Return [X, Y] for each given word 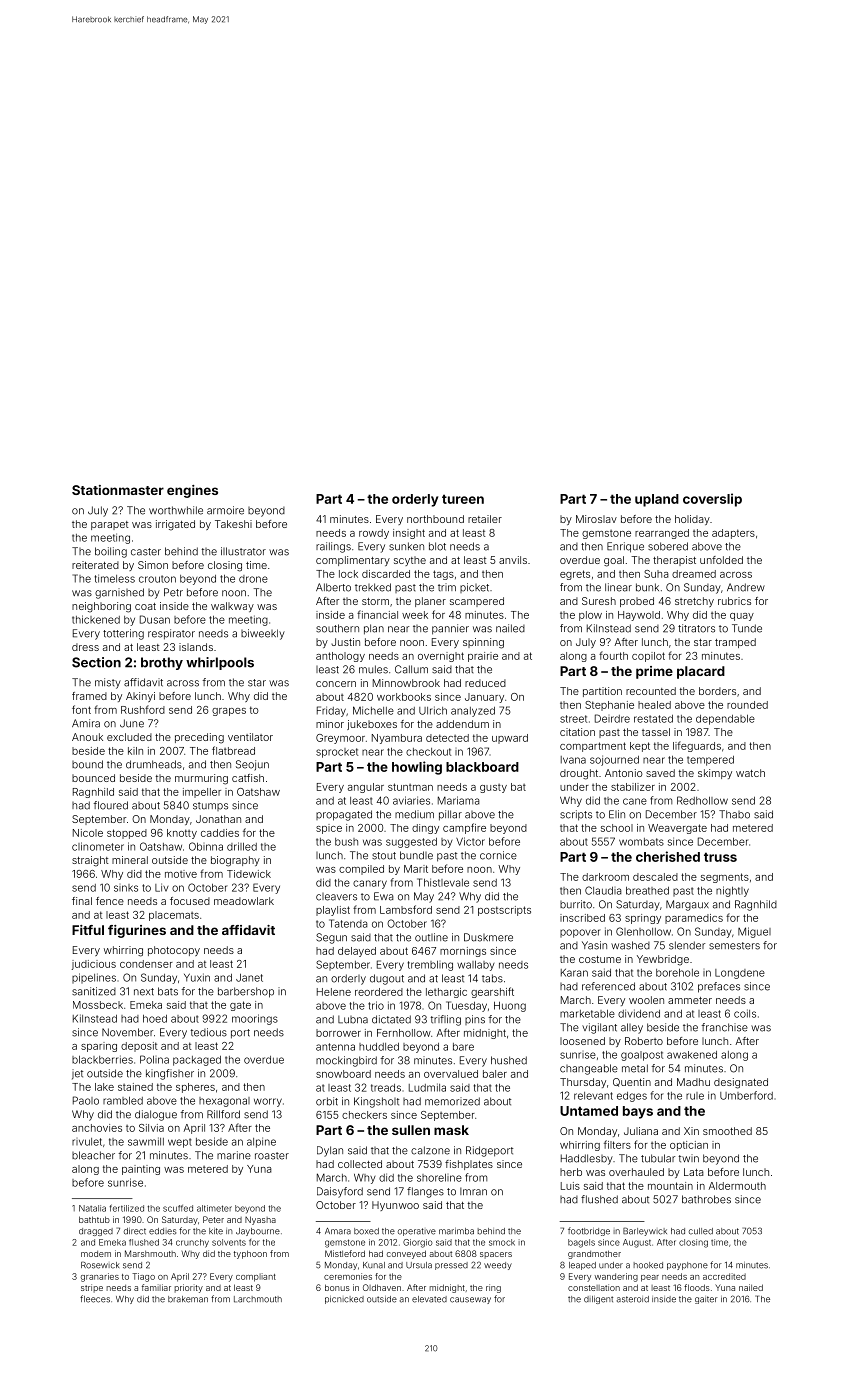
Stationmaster [118, 490]
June [132, 723]
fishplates [469, 1165]
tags [443, 575]
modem [96, 1254]
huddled [379, 1047]
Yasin [594, 945]
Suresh [599, 601]
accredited [724, 1276]
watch [750, 773]
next [144, 992]
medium [414, 814]
